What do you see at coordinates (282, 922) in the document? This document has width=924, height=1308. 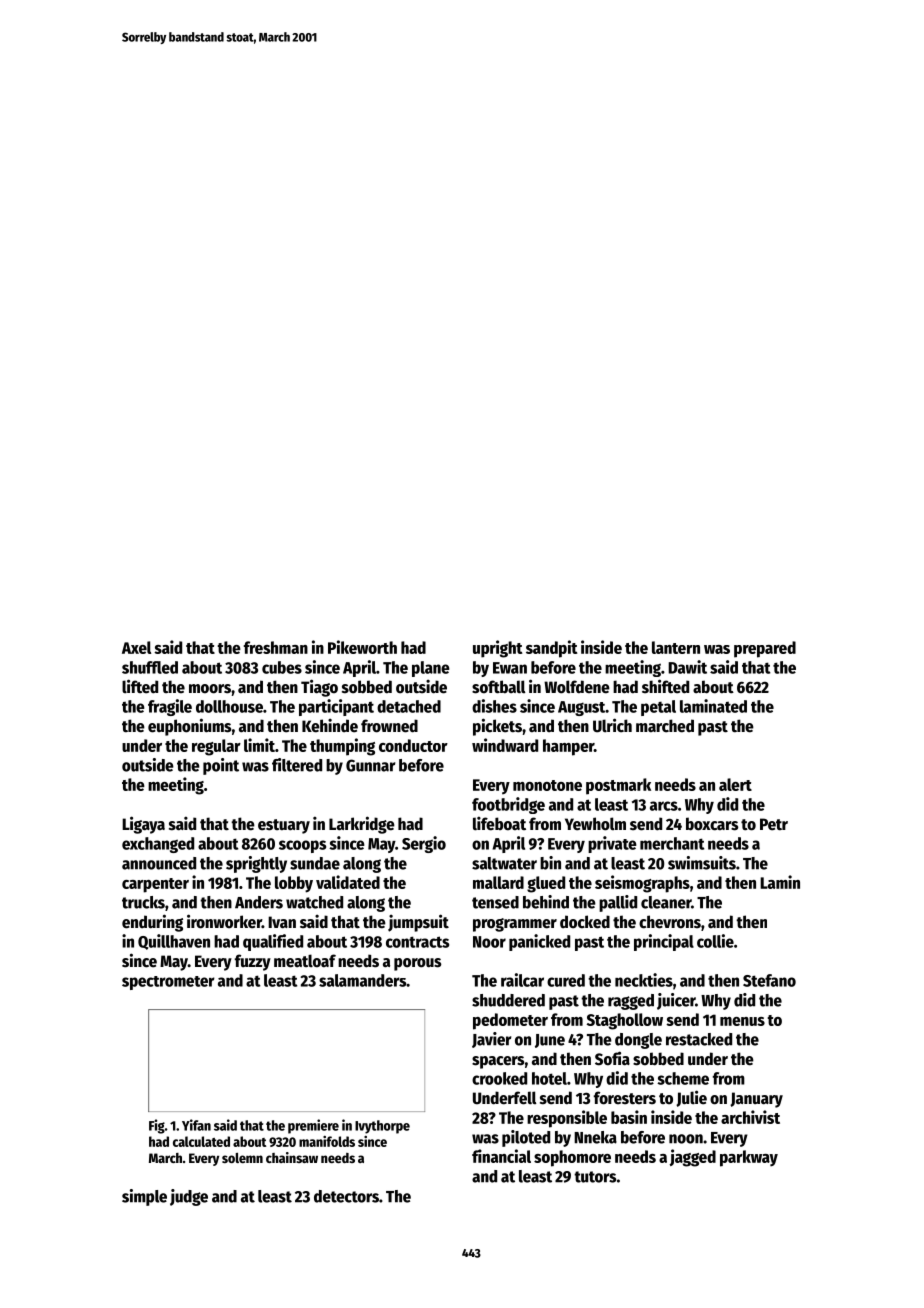 I see `Ivan` at bounding box center [282, 922].
